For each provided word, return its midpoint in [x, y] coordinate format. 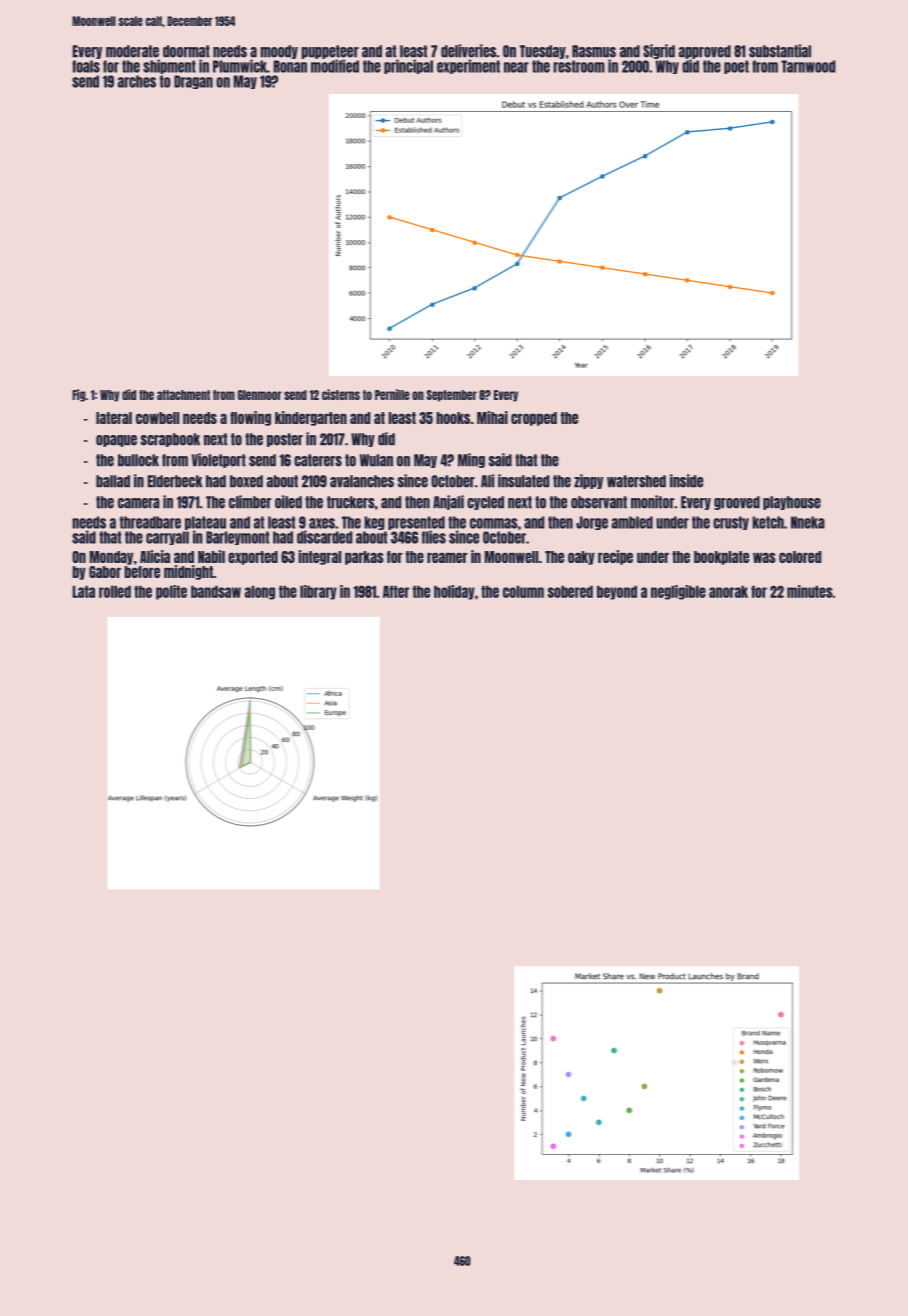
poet [736, 67]
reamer [447, 557]
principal [408, 66]
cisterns [341, 394]
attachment [183, 395]
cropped [534, 419]
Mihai [492, 417]
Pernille [392, 394]
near [516, 67]
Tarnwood [808, 66]
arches [137, 81]
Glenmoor [260, 395]
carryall [167, 538]
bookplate [721, 558]
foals [86, 66]
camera [139, 503]
